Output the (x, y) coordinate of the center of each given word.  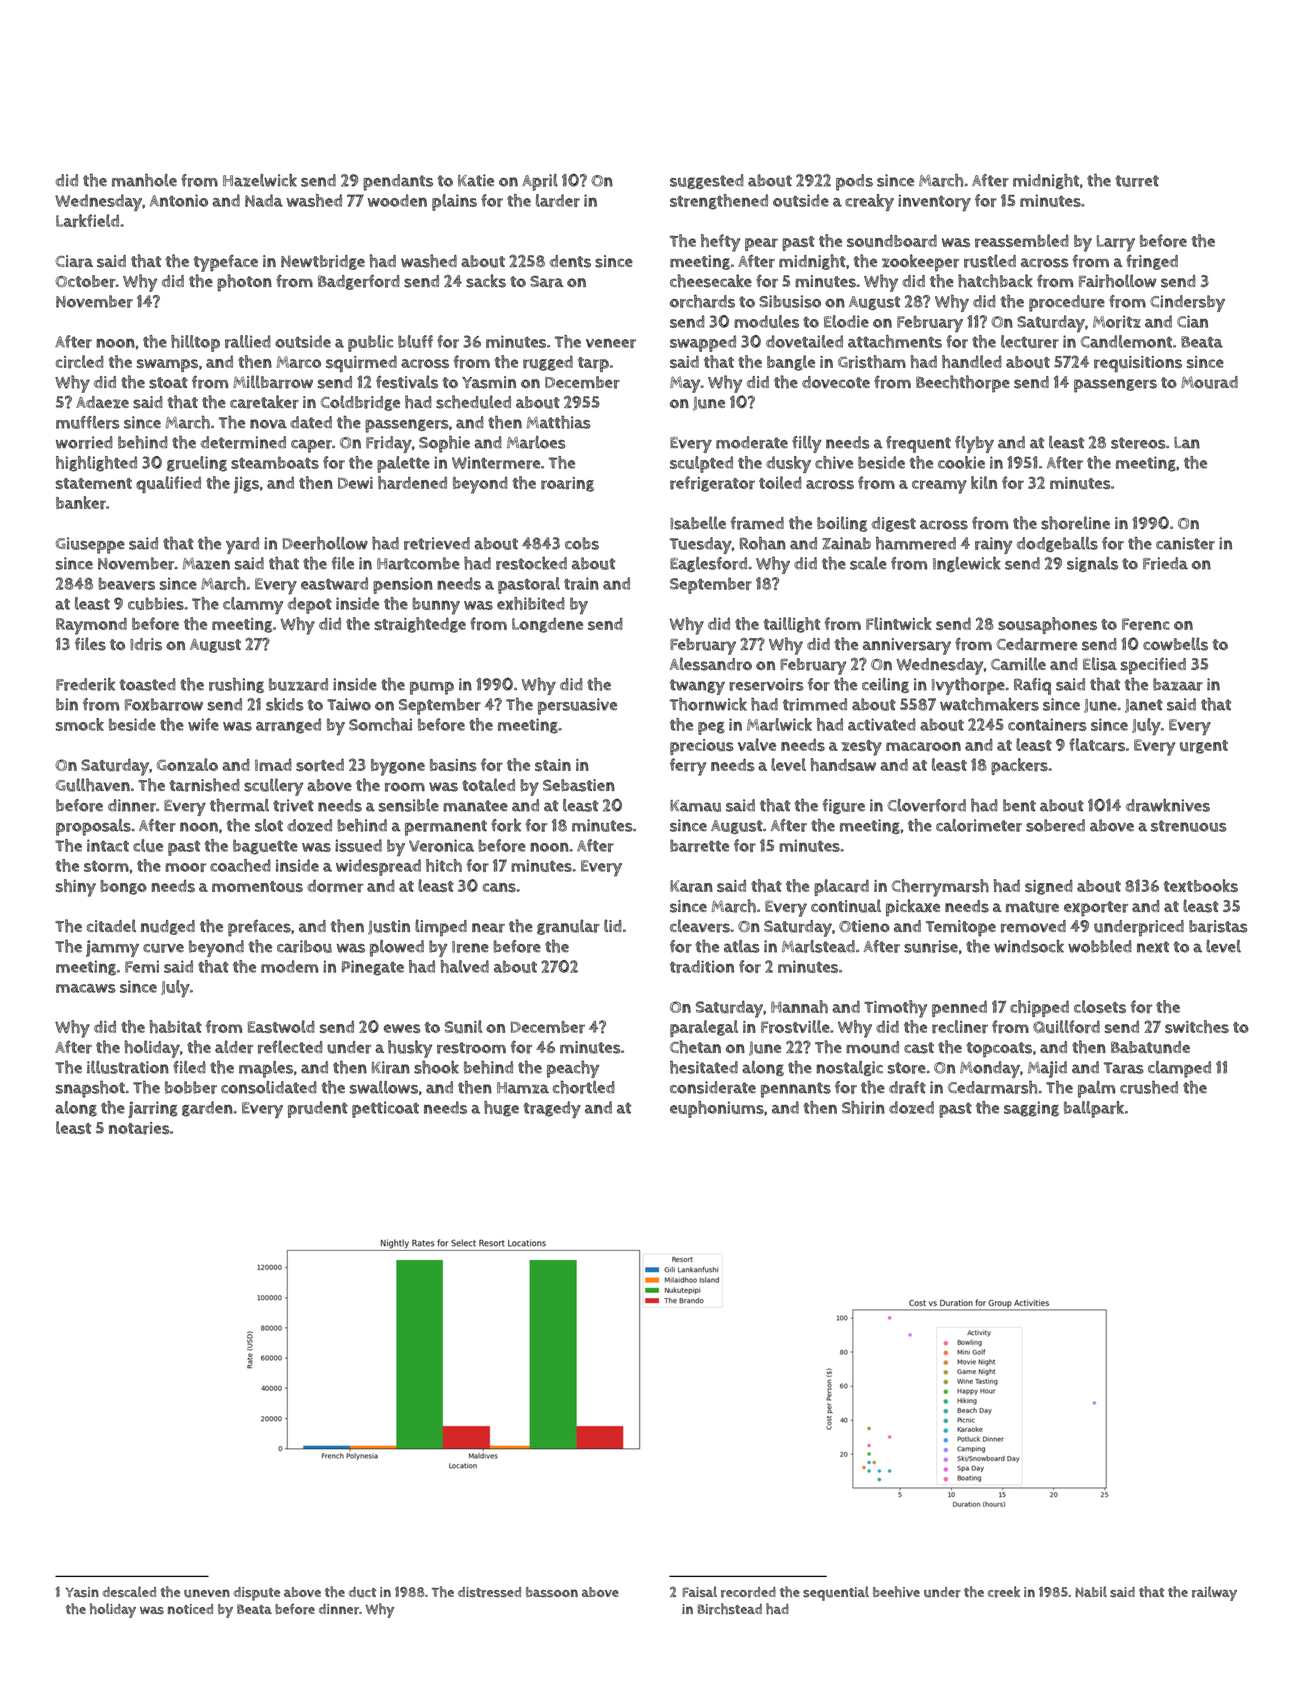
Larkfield (87, 221)
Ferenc (1146, 624)
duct (362, 1592)
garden (207, 1109)
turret (1137, 181)
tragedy (552, 1109)
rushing (236, 685)
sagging (1031, 1109)
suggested (707, 181)
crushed (1149, 1087)
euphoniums (717, 1109)
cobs (582, 543)
